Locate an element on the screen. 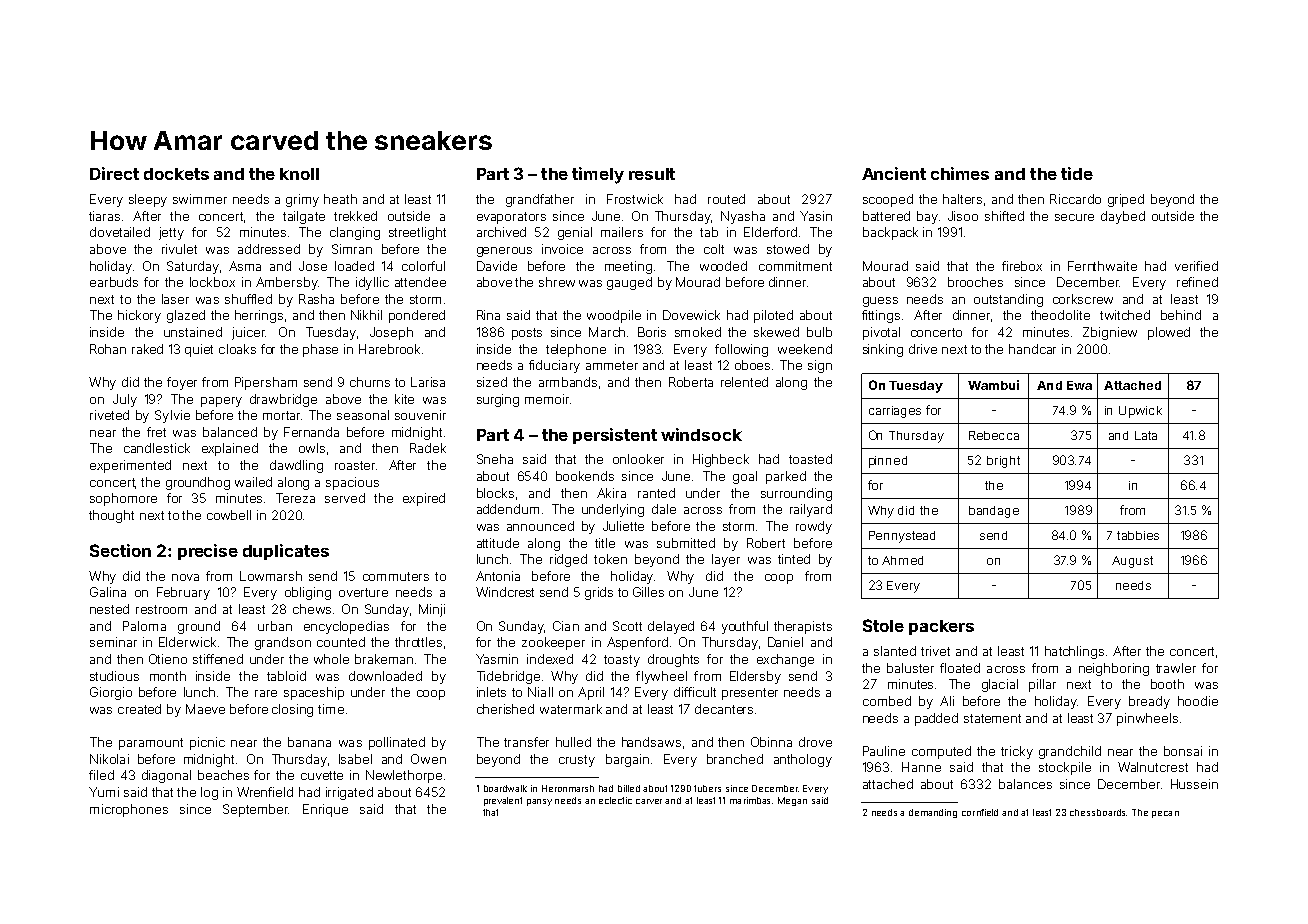 The image size is (1308, 924). routed is located at coordinates (726, 199).
